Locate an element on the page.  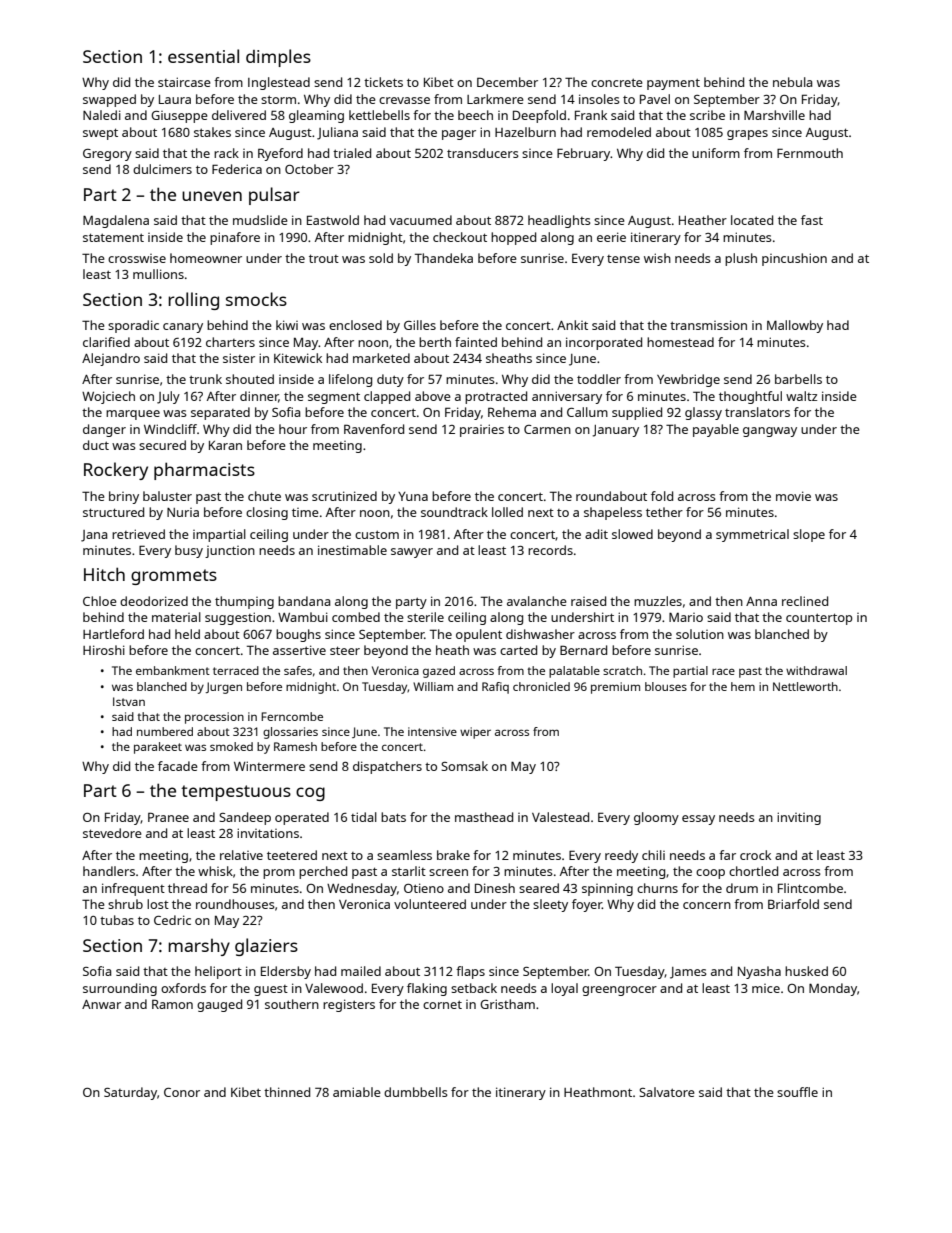
nebula is located at coordinates (792, 82).
